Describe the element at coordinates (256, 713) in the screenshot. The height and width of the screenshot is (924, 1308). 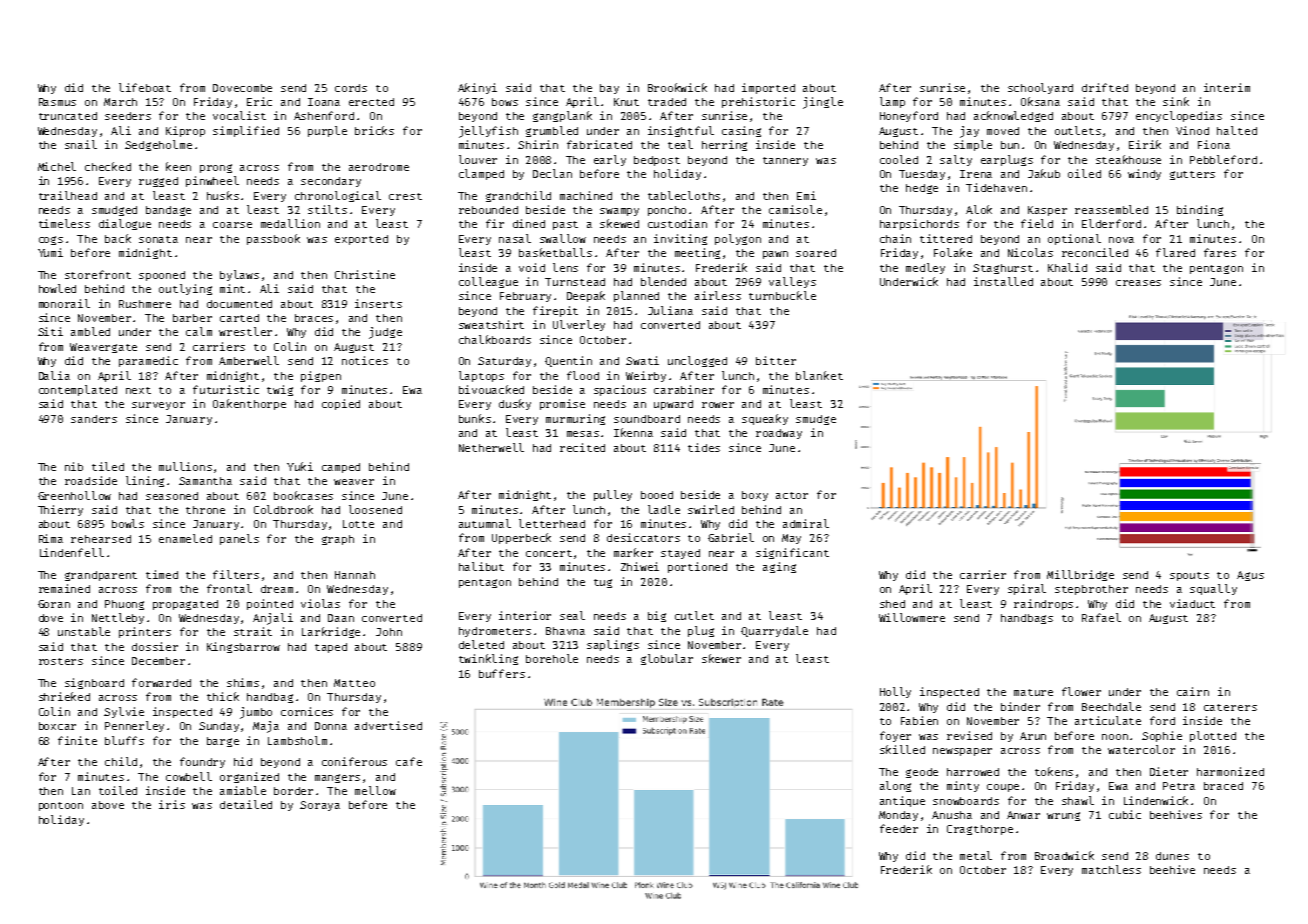
I see `jumbo` at that location.
